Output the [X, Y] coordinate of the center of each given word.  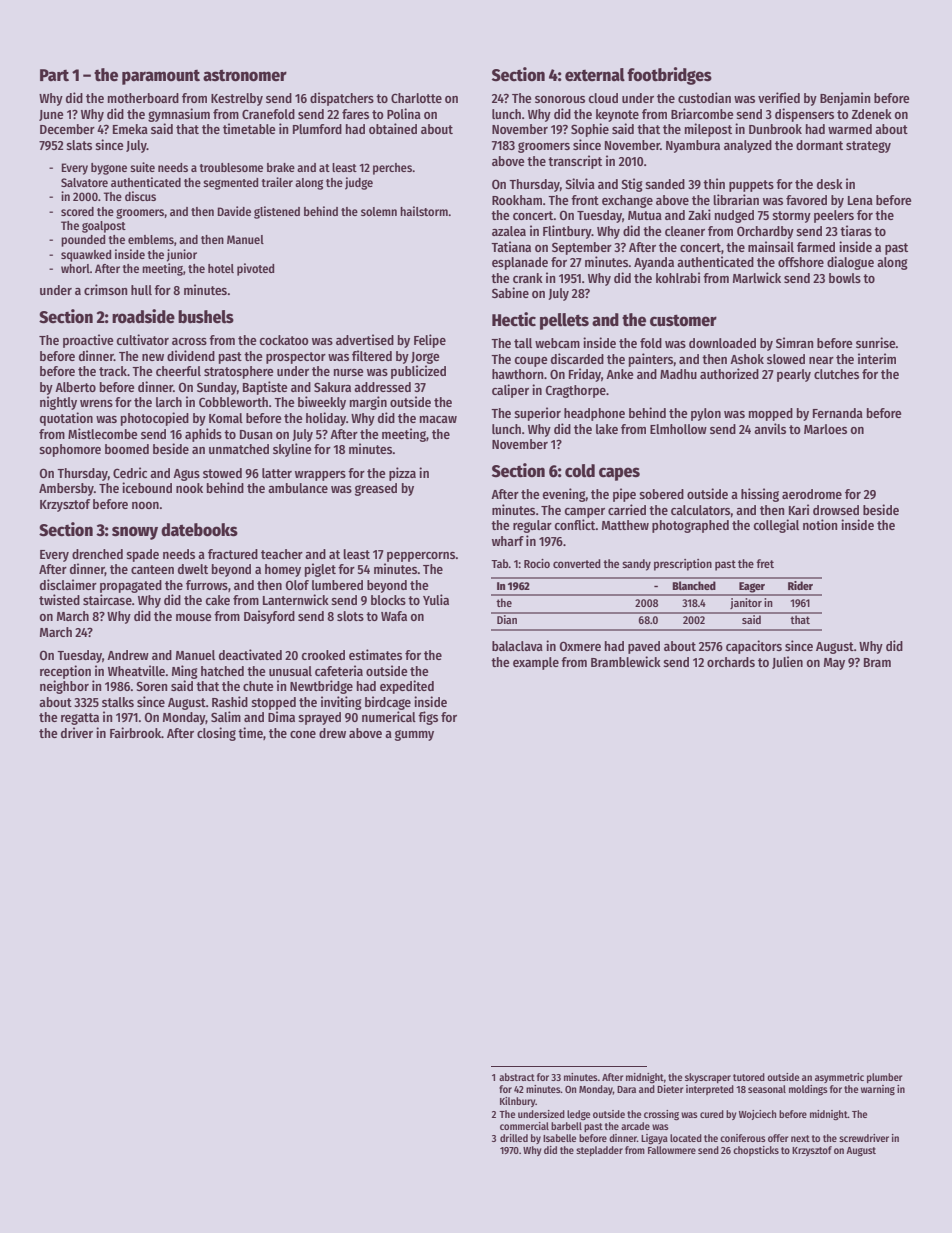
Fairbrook [136, 732]
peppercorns [421, 557]
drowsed [836, 510]
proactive [88, 341]
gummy [414, 735]
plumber [884, 1078]
